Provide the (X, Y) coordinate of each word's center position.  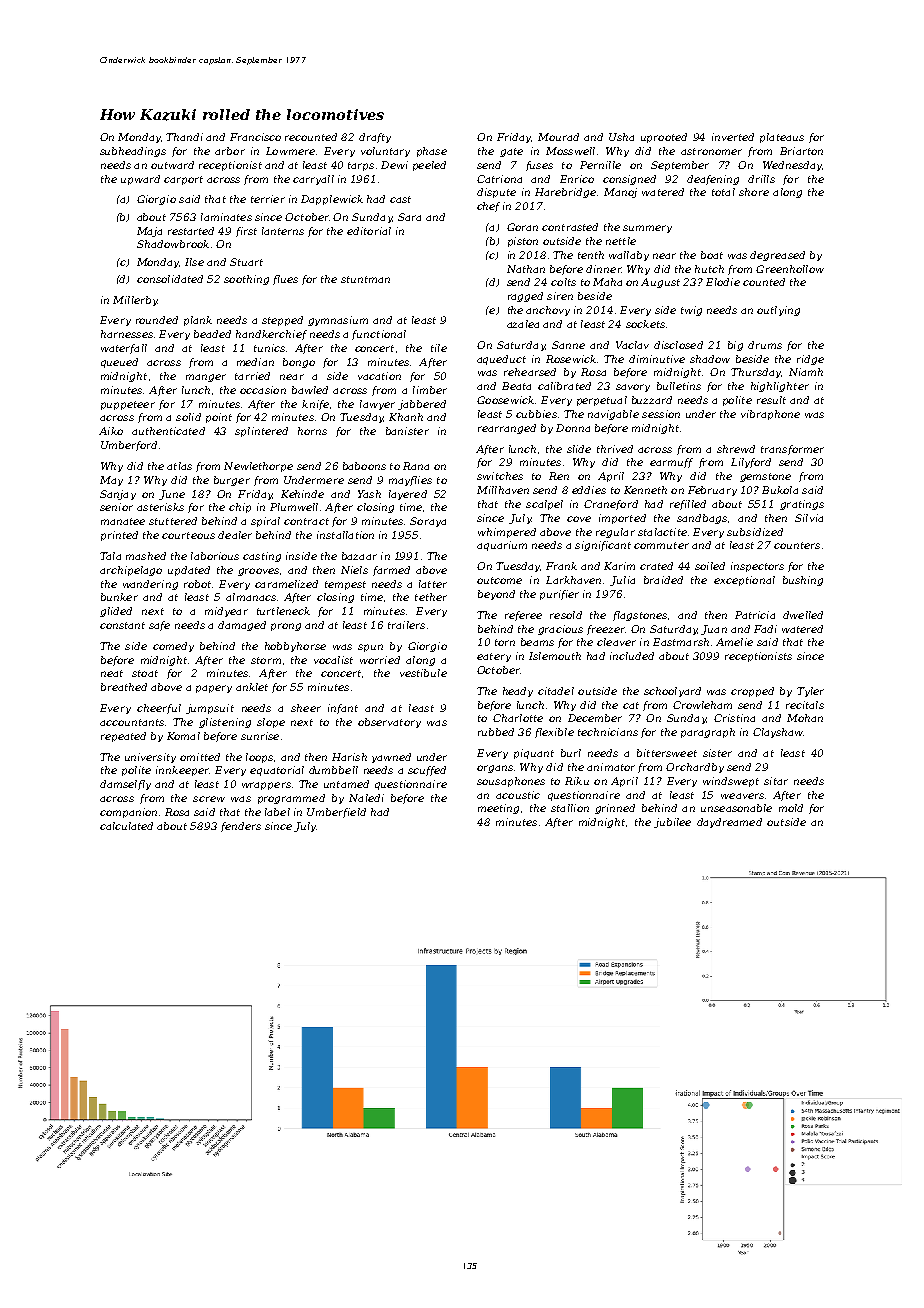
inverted (733, 137)
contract (306, 521)
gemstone (765, 477)
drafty (375, 138)
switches (500, 476)
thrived (615, 449)
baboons (364, 466)
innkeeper (182, 771)
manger (206, 378)
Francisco (255, 137)
